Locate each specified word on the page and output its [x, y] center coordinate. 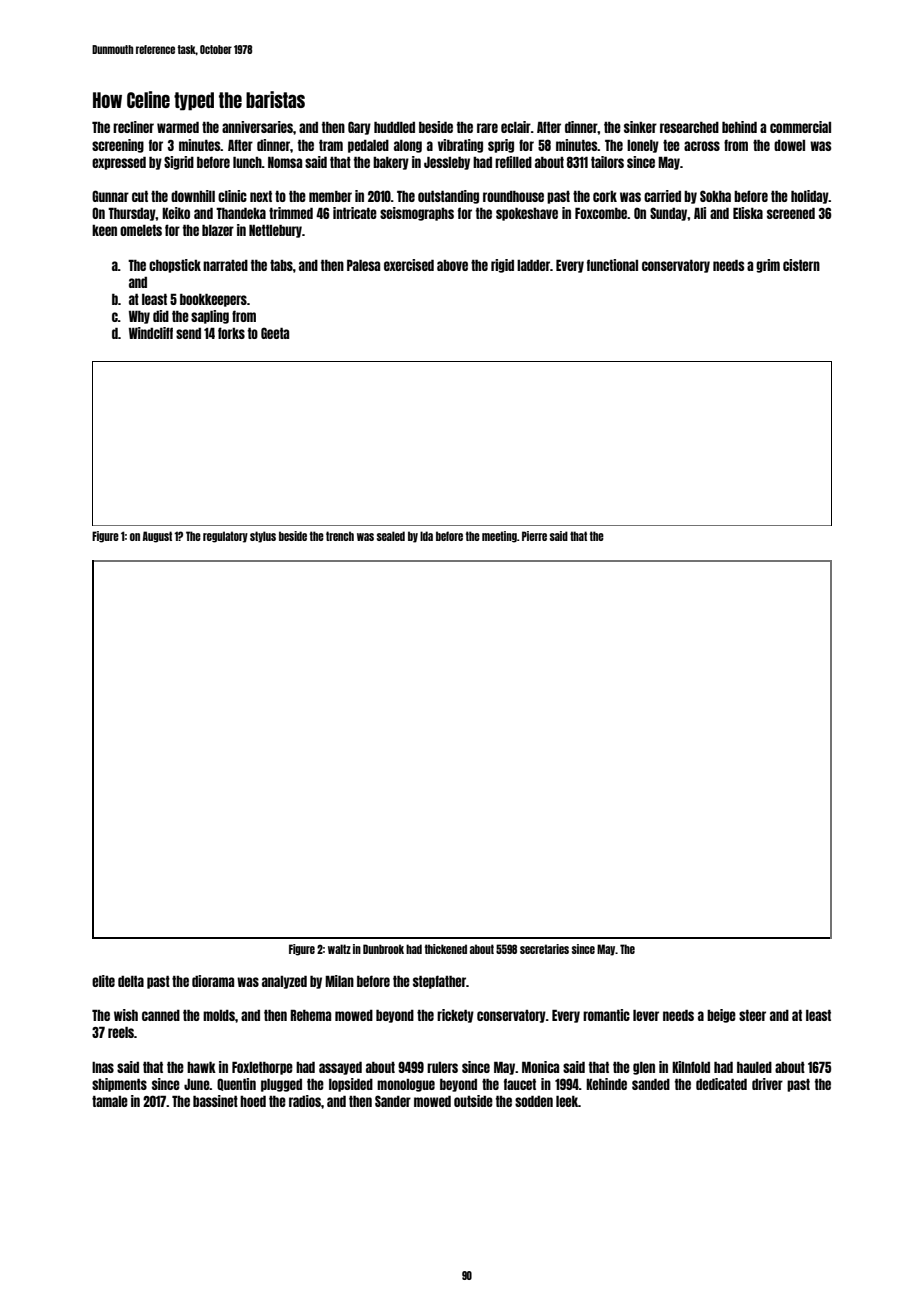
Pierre [534, 536]
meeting [499, 537]
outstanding [448, 197]
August [157, 537]
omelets [141, 230]
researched [689, 127]
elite [103, 981]
